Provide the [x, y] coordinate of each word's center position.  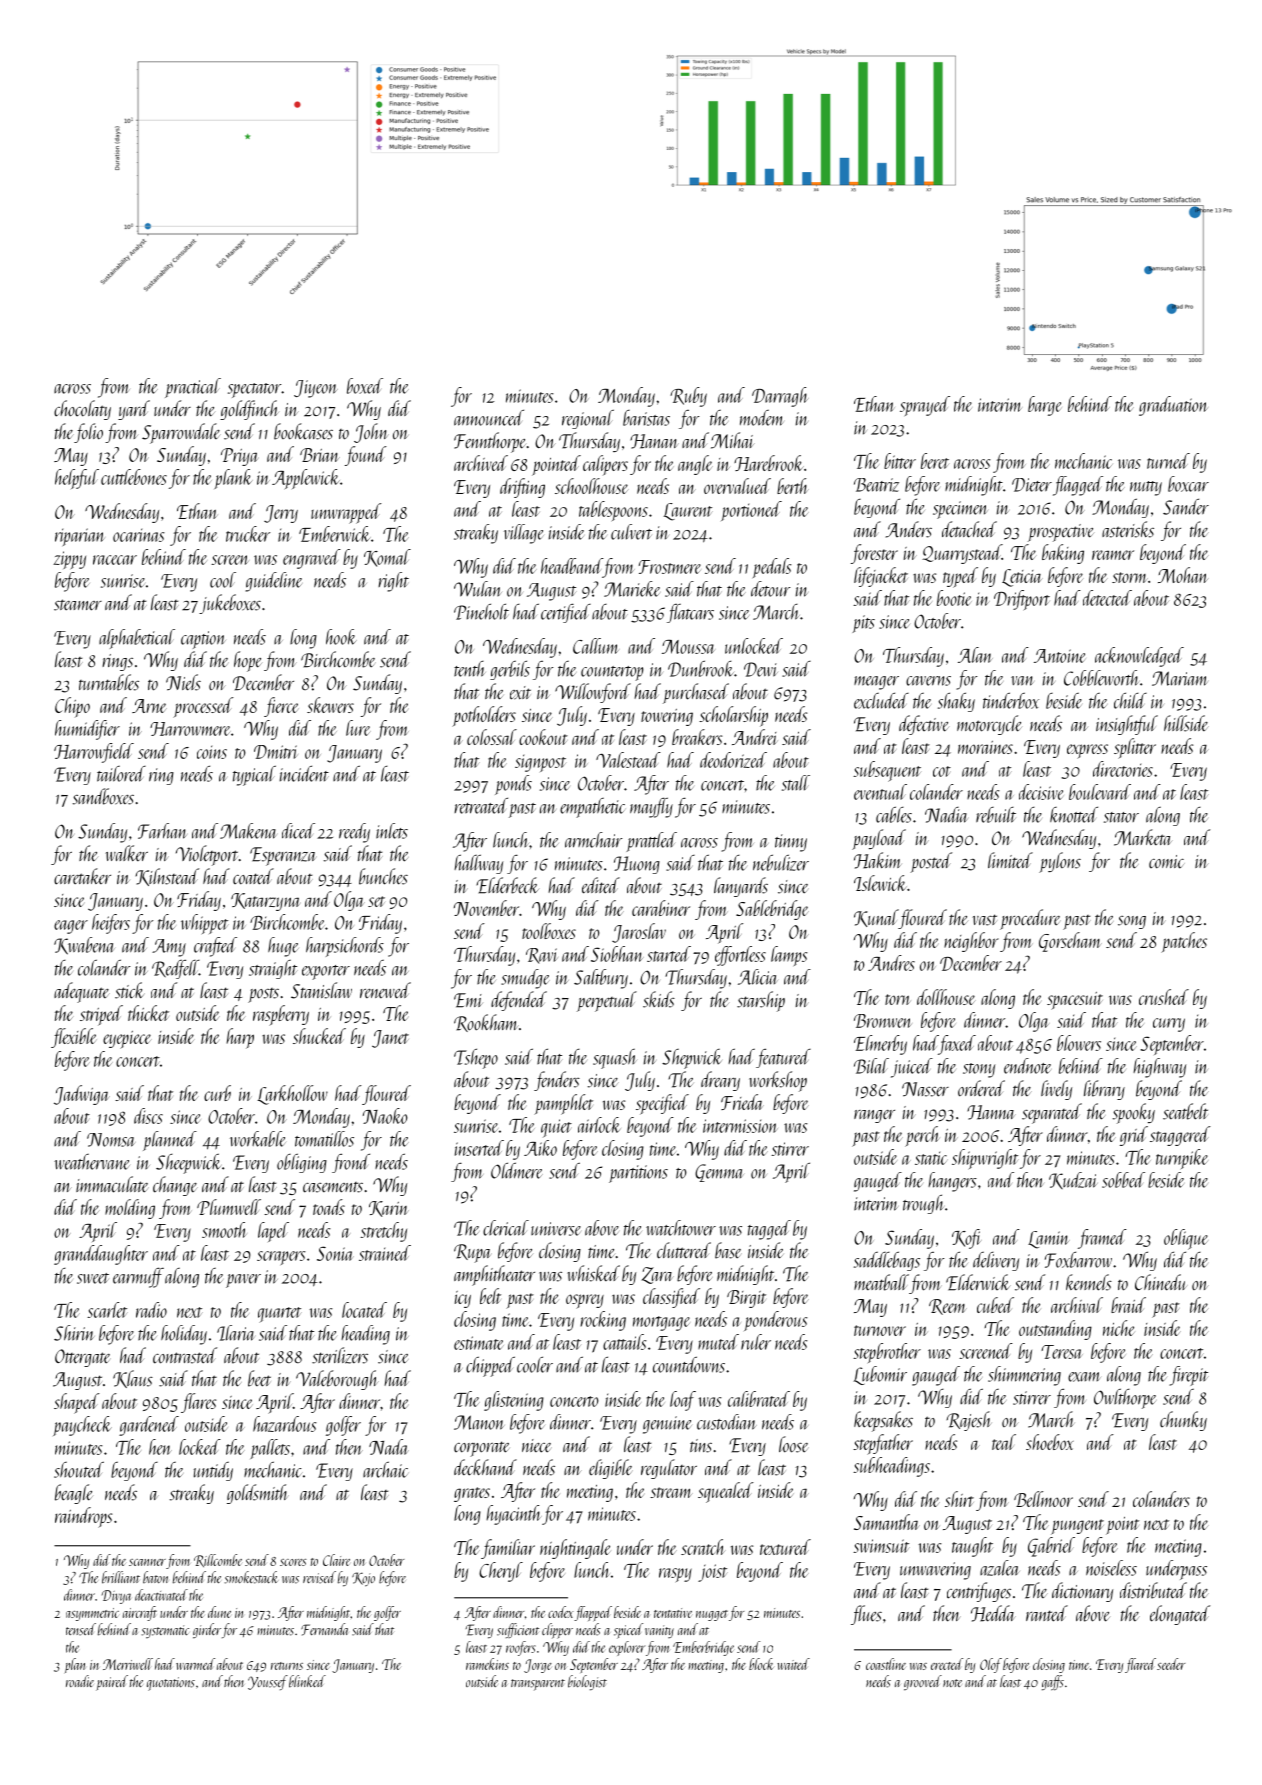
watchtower [681, 1228]
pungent [1077, 1527]
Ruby [688, 397]
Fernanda [324, 1629]
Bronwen [883, 1021]
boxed [365, 386]
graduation [1173, 406]
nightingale [575, 1549]
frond [351, 1163]
